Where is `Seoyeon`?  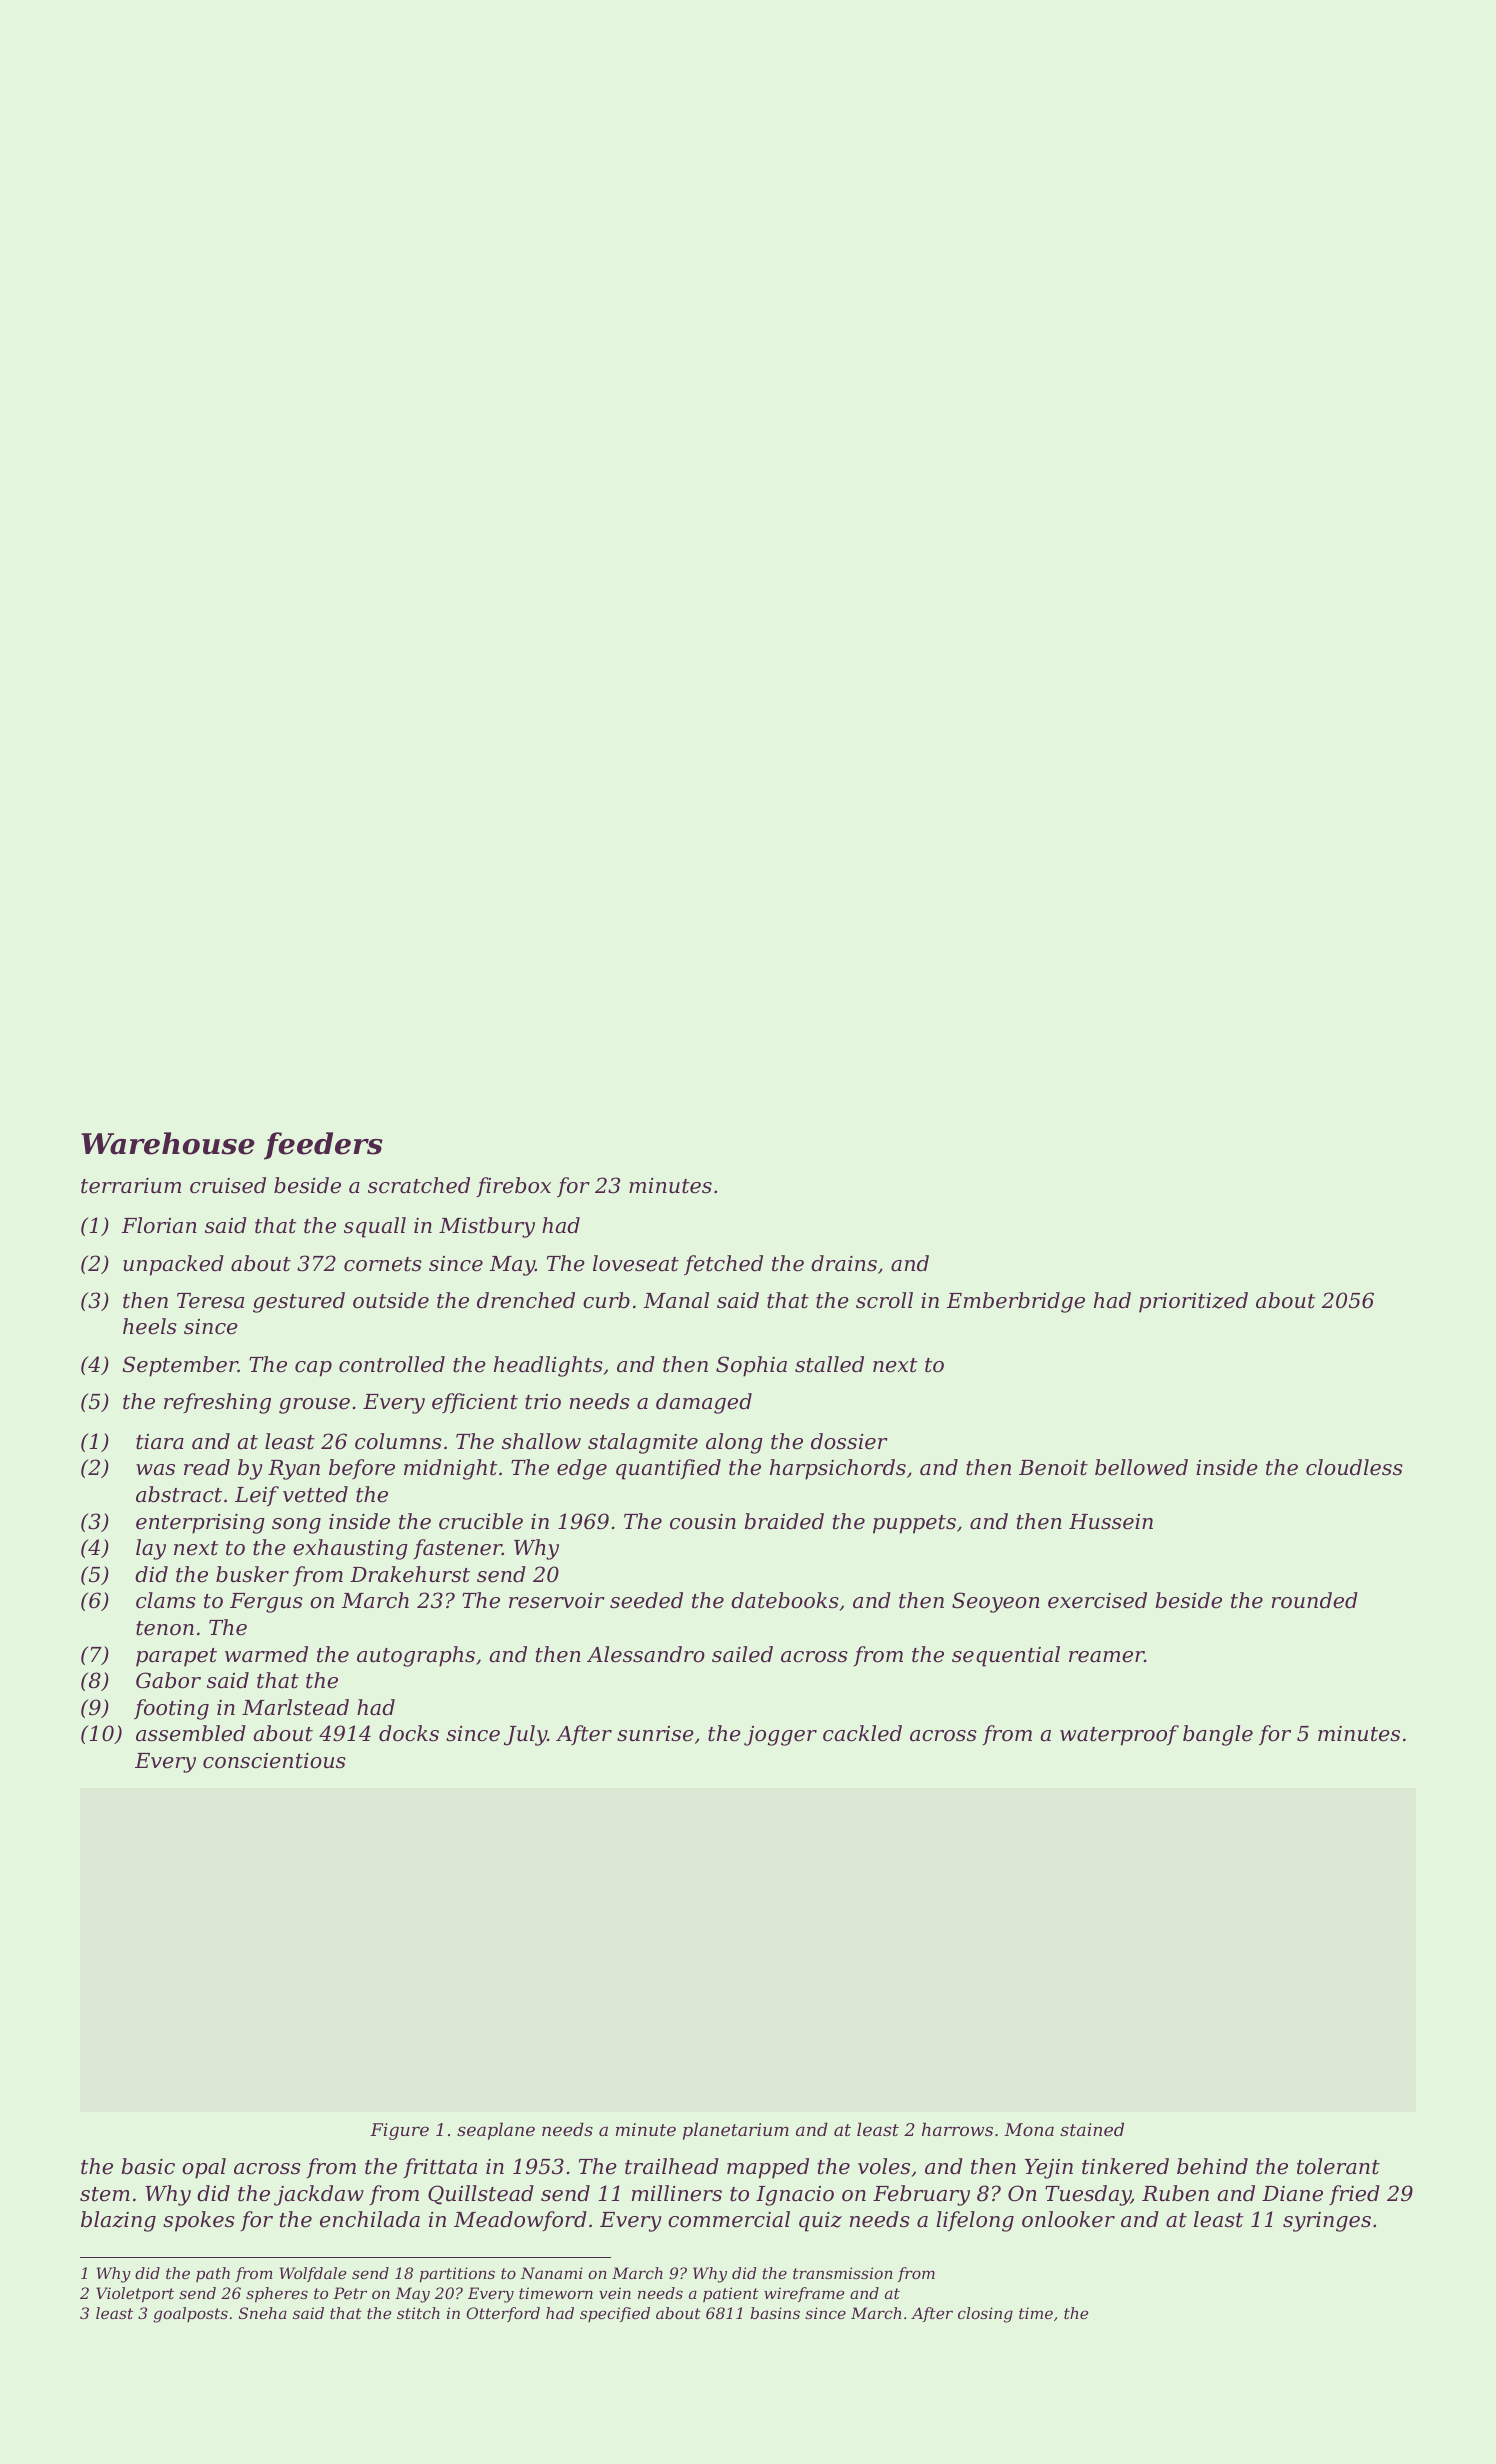
Seoyeon is located at coordinates (996, 1602).
